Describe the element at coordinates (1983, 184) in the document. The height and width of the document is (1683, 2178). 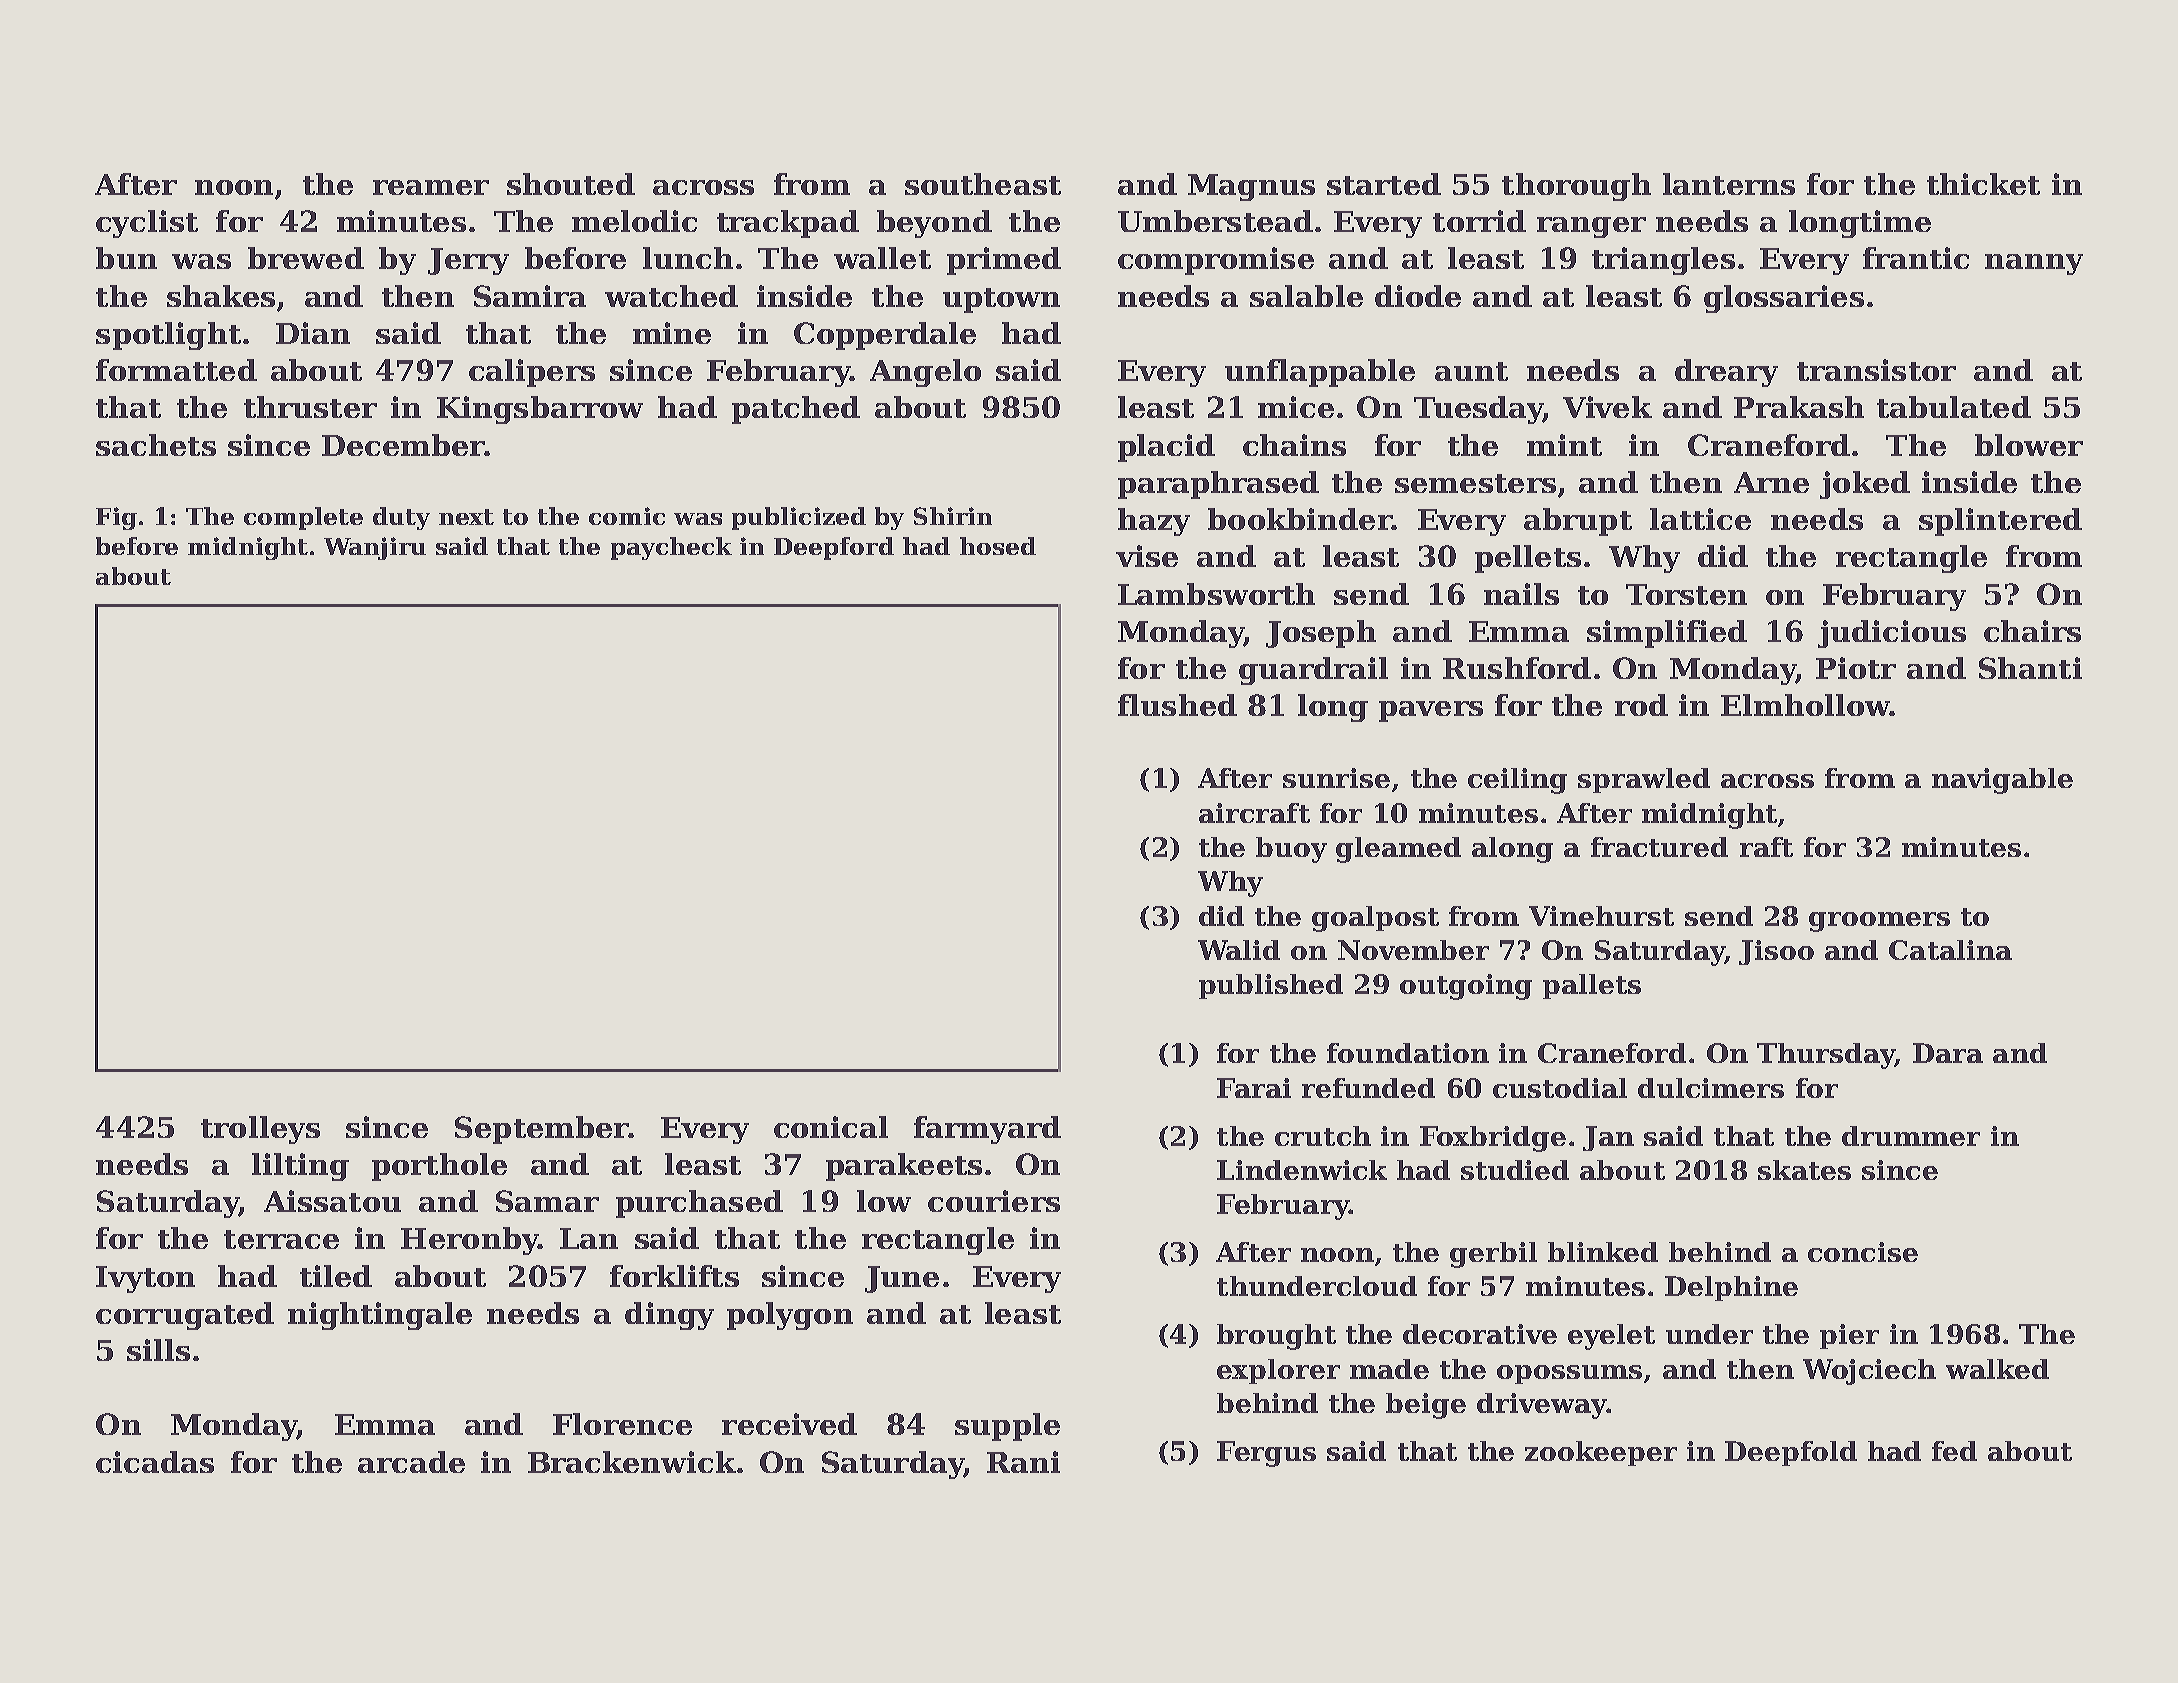
I see `thicket` at that location.
